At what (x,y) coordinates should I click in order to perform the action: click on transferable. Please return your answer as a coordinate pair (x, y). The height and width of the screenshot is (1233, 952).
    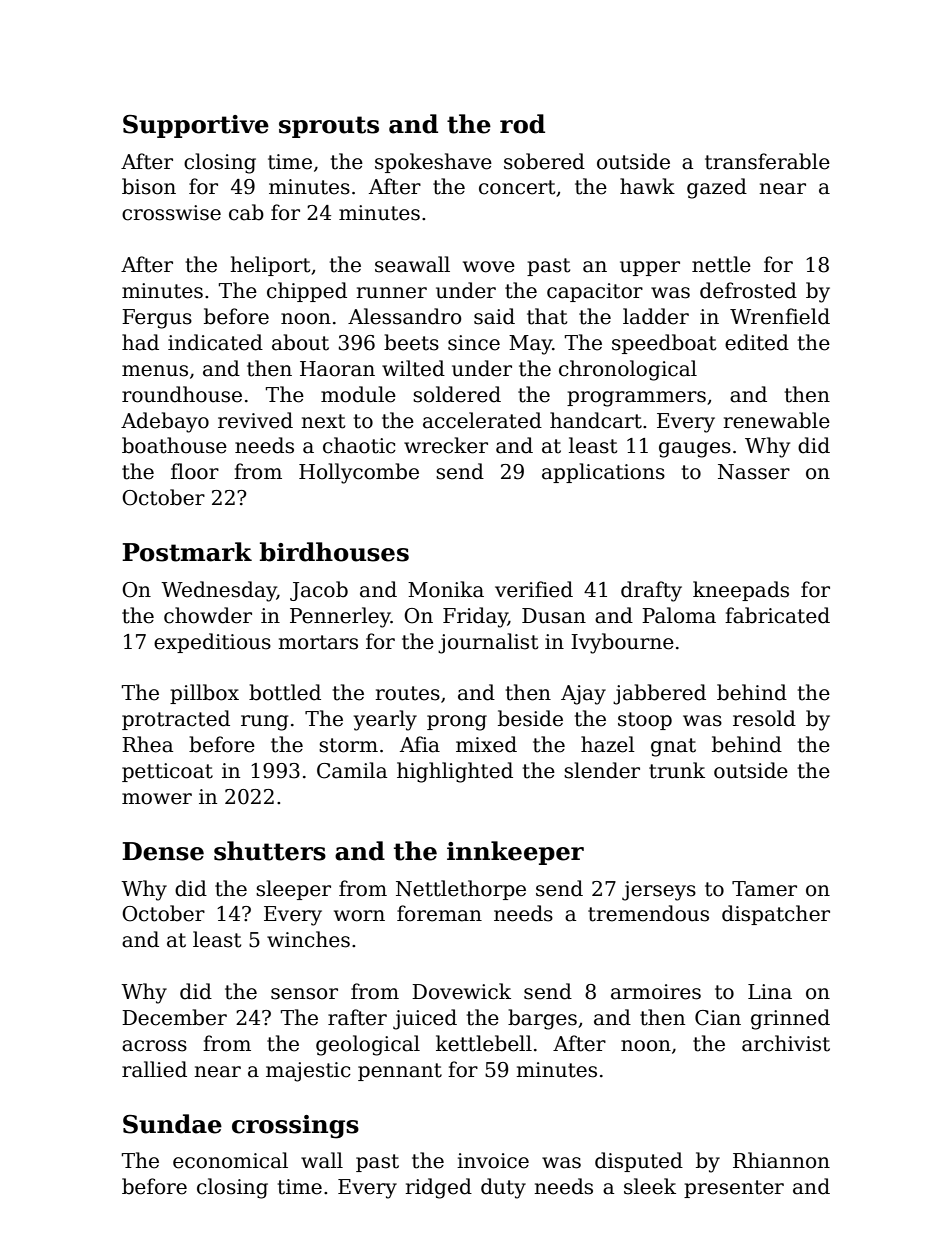
    Looking at the image, I should click on (767, 161).
